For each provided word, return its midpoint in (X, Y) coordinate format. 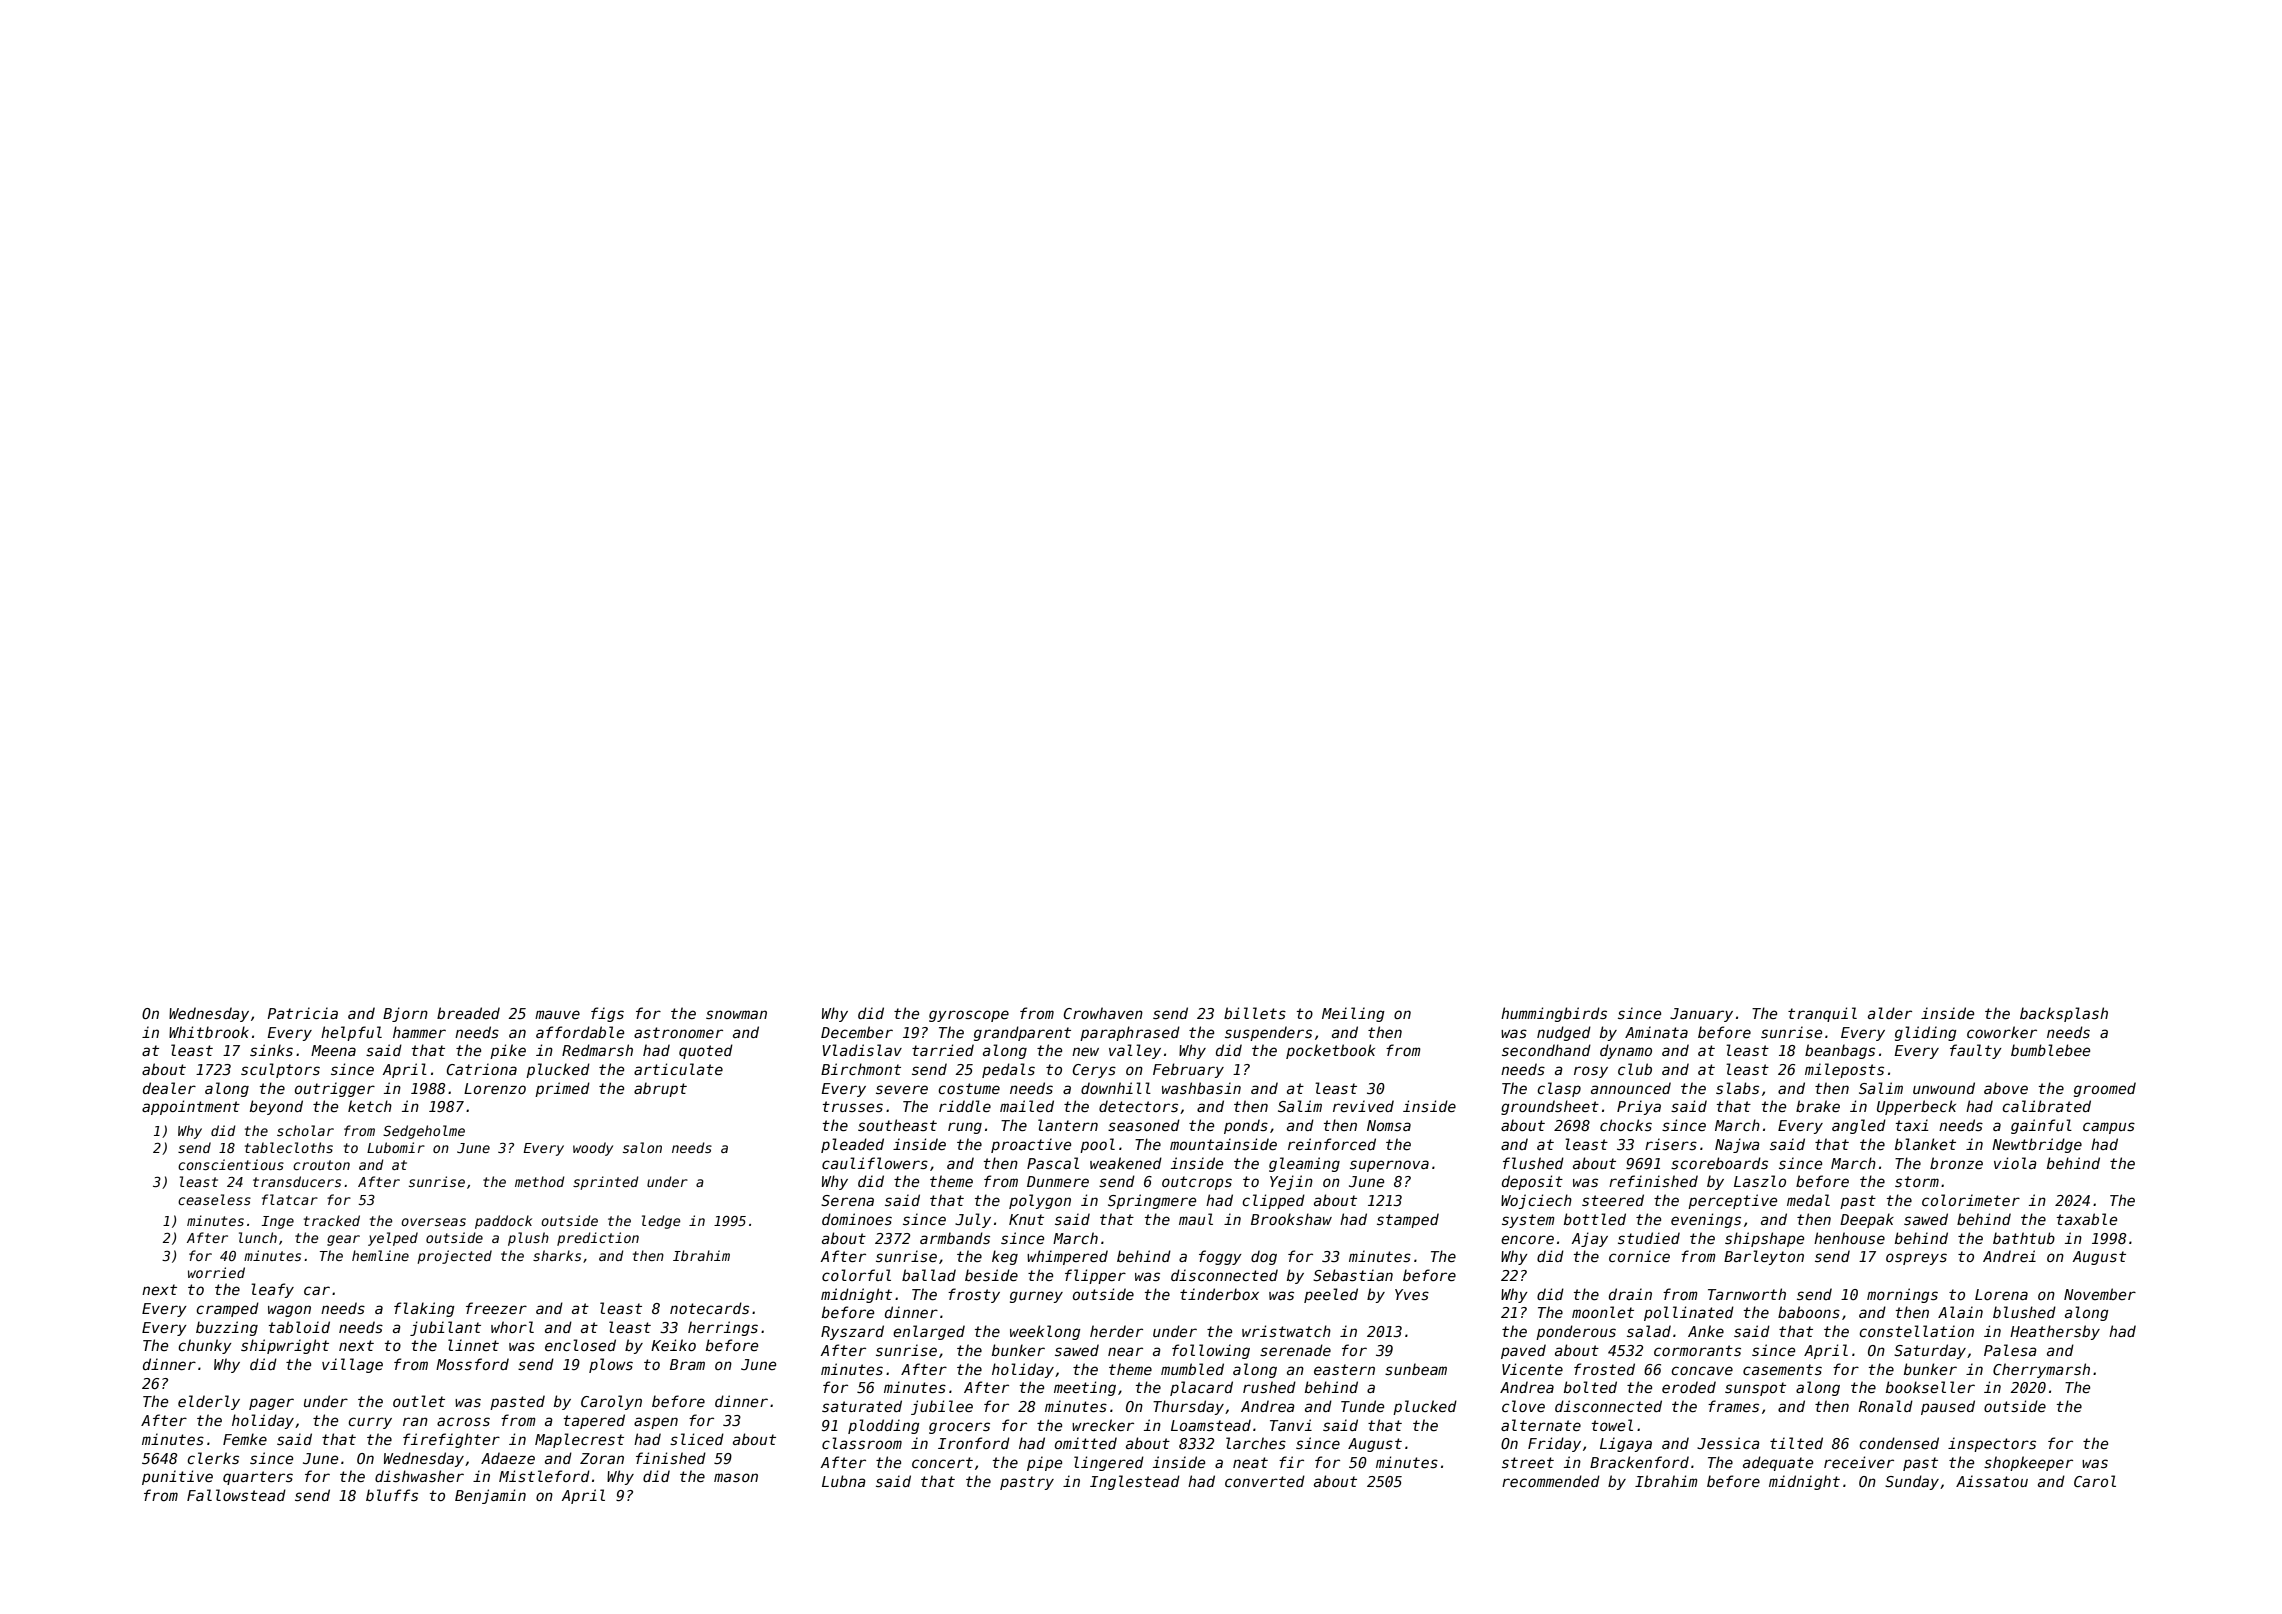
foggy (1220, 1257)
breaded (468, 1013)
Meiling (1353, 1014)
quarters (258, 1478)
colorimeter (1971, 1200)
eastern (1344, 1369)
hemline (380, 1255)
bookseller (1930, 1387)
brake (1818, 1106)
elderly (209, 1402)
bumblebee (2050, 1050)
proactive (1031, 1145)
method (540, 1181)
